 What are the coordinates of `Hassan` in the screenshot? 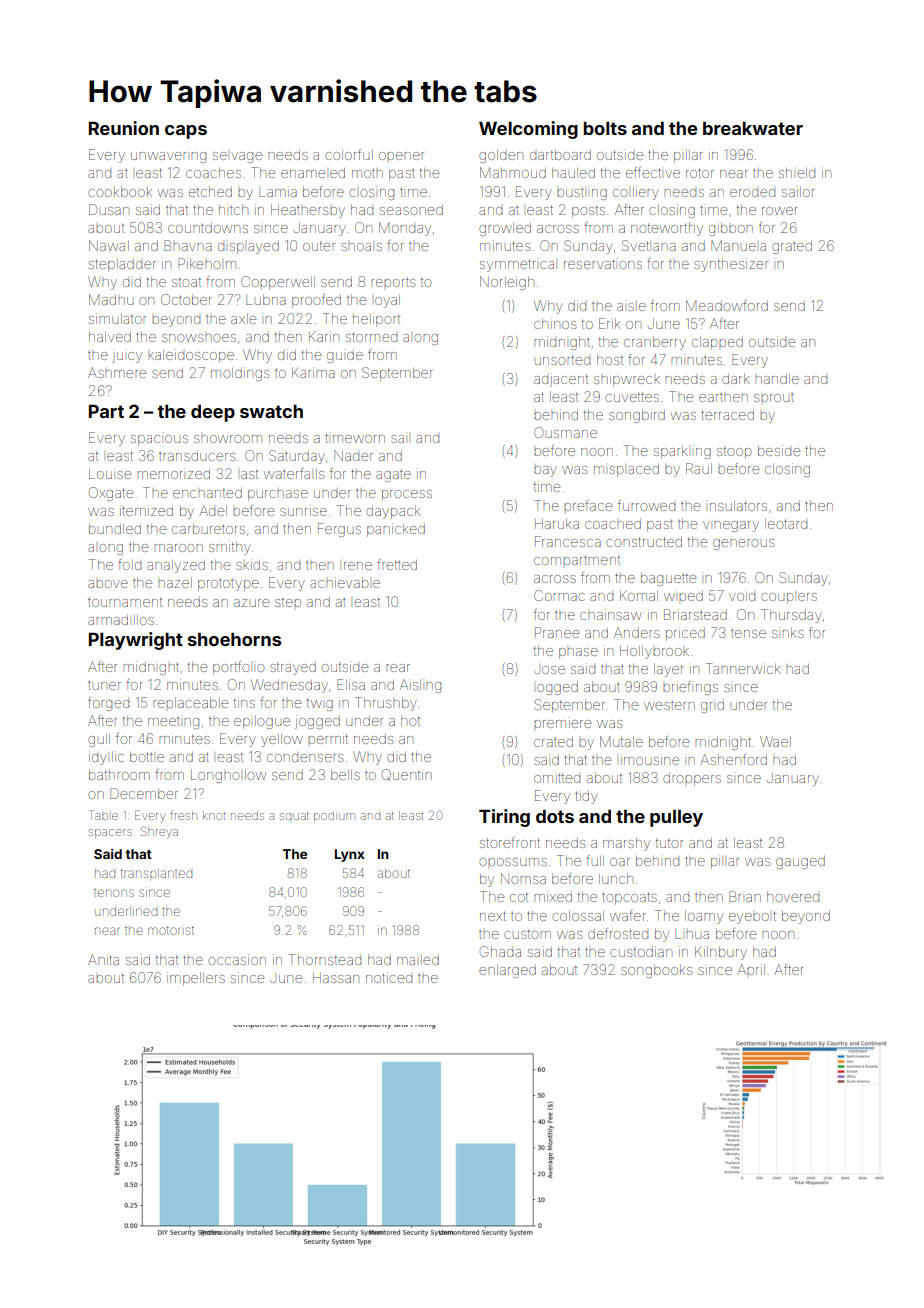 It's located at (336, 978).
